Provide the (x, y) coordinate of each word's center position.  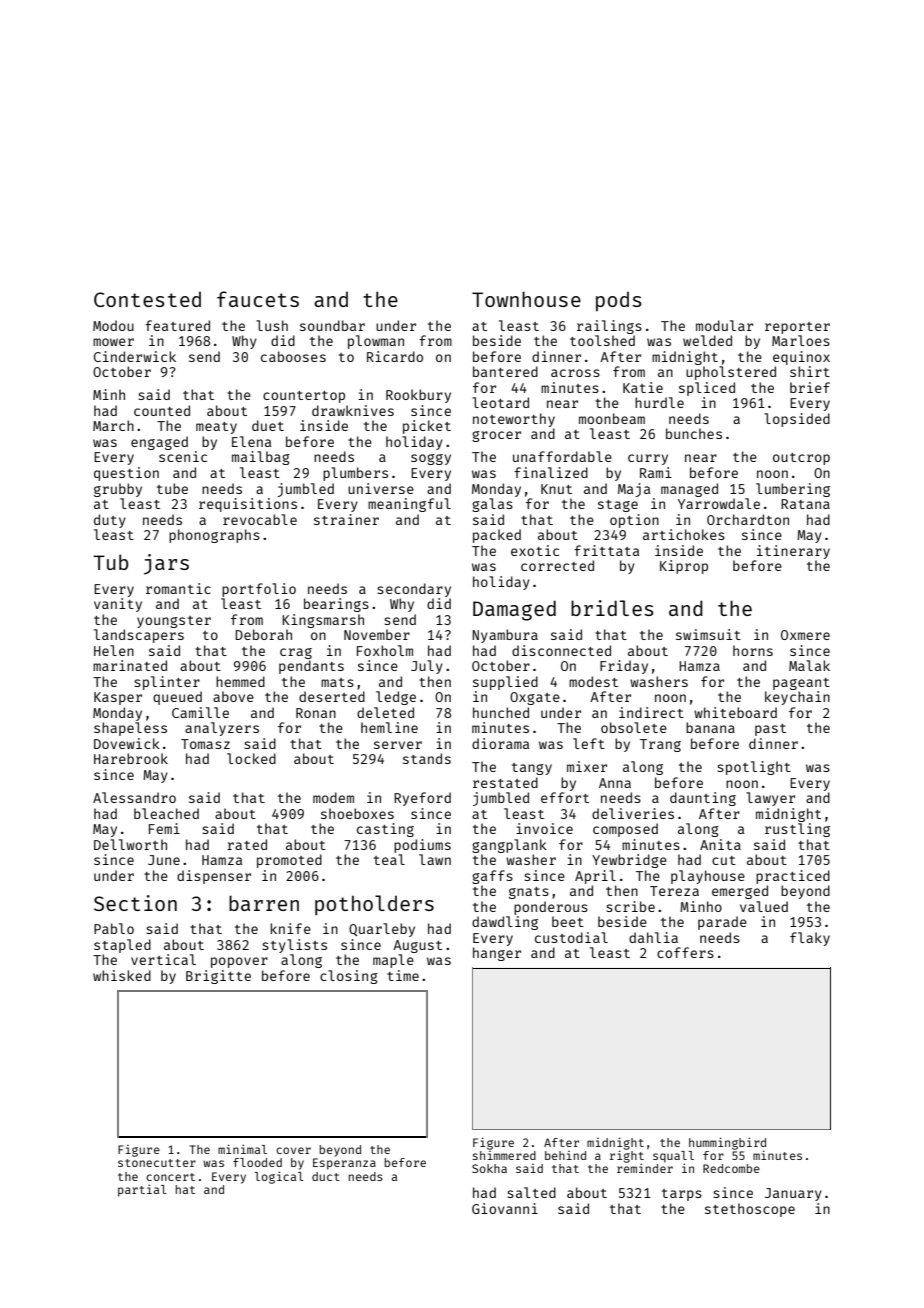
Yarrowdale (719, 503)
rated (247, 844)
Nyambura (505, 636)
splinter (167, 683)
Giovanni (505, 1208)
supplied (505, 683)
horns (753, 650)
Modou (113, 325)
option (634, 521)
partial (142, 1190)
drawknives (353, 410)
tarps (682, 1195)
